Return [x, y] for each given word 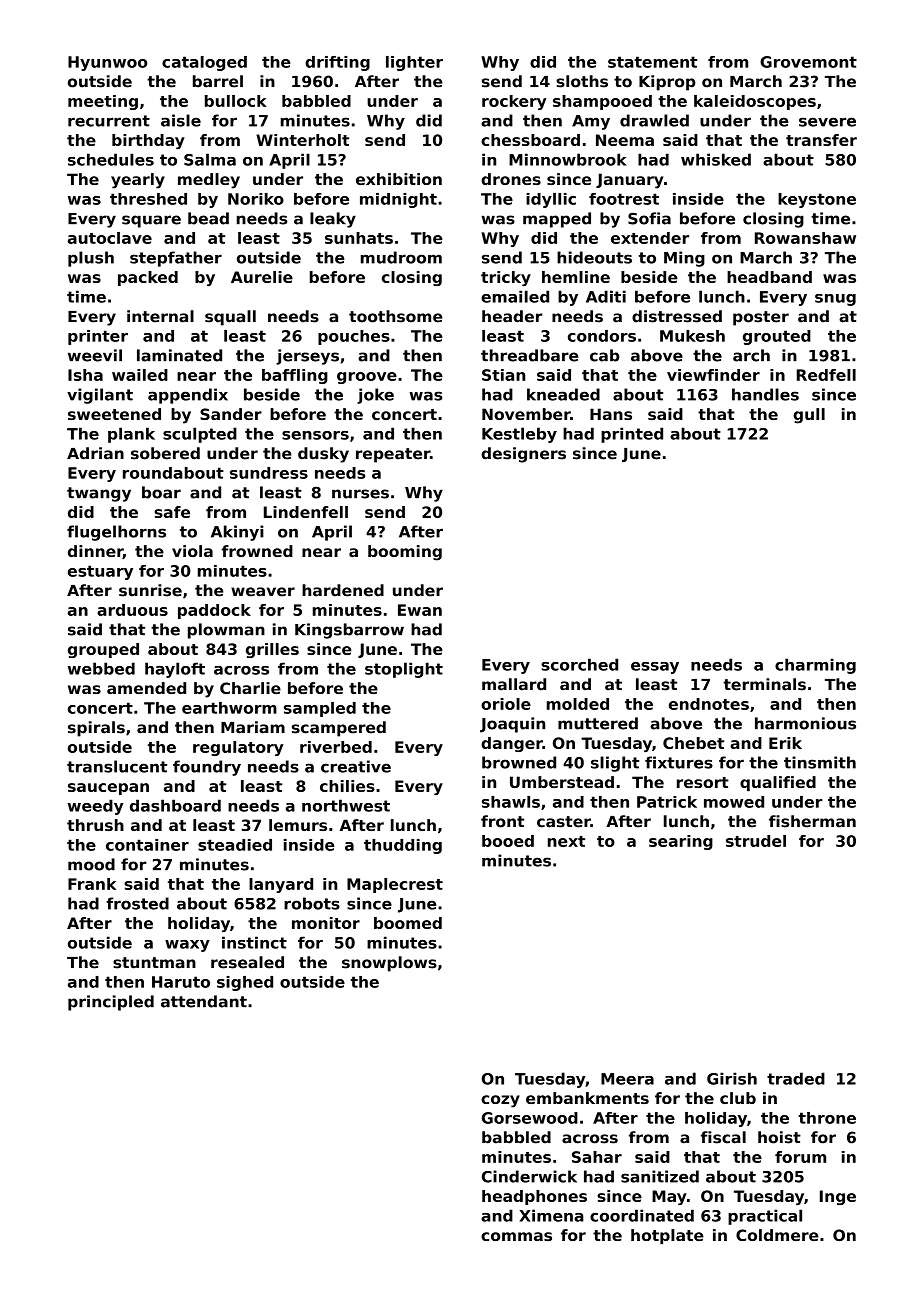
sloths [582, 81]
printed [632, 435]
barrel [218, 81]
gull [809, 416]
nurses [360, 494]
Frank [92, 884]
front [502, 821]
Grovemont [808, 62]
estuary [100, 572]
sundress [269, 473]
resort [703, 782]
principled [111, 1003]
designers [523, 455]
